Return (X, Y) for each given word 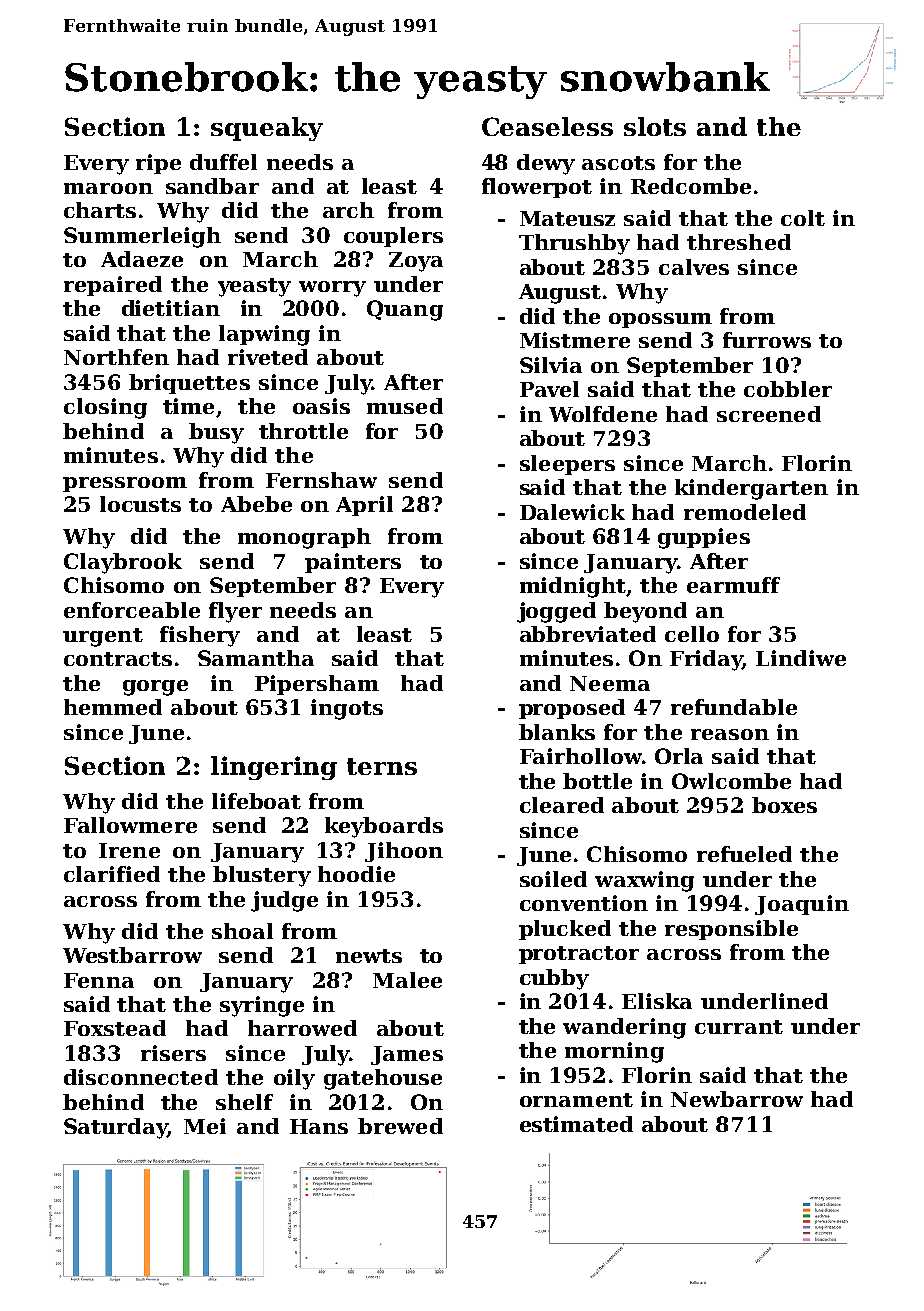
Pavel (549, 389)
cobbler (788, 389)
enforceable (132, 610)
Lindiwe (801, 658)
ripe (158, 164)
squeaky (267, 129)
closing (105, 408)
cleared (562, 805)
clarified (112, 874)
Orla (679, 756)
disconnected (141, 1077)
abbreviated (588, 634)
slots (655, 126)
